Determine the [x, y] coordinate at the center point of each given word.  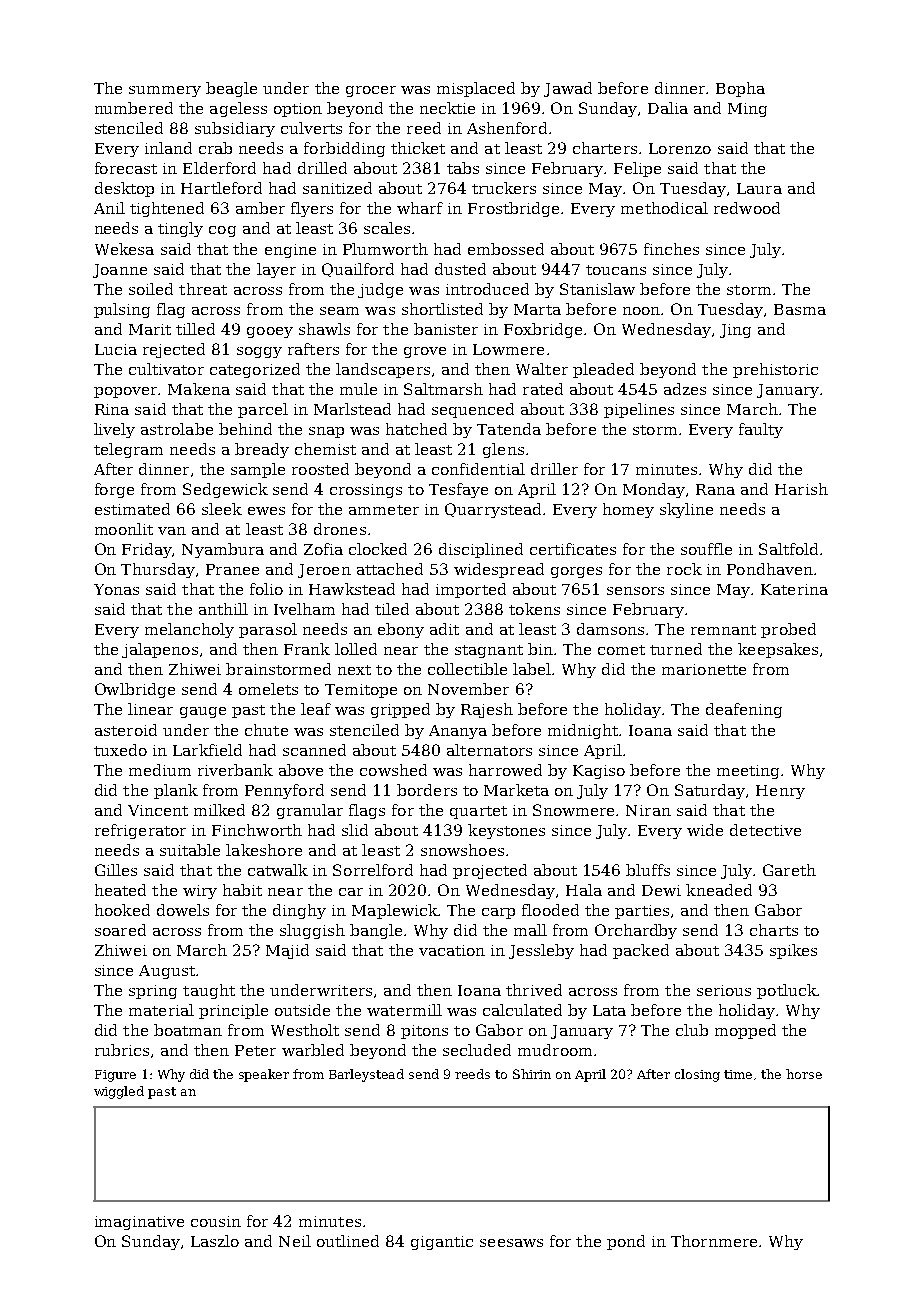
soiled [151, 289]
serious [724, 990]
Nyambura [223, 550]
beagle [231, 89]
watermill [404, 1010]
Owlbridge [135, 690]
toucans [616, 270]
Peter [255, 1050]
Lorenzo [680, 148]
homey [628, 510]
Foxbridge [543, 330]
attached [390, 569]
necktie [447, 108]
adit [444, 629]
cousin [216, 1221]
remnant [723, 630]
